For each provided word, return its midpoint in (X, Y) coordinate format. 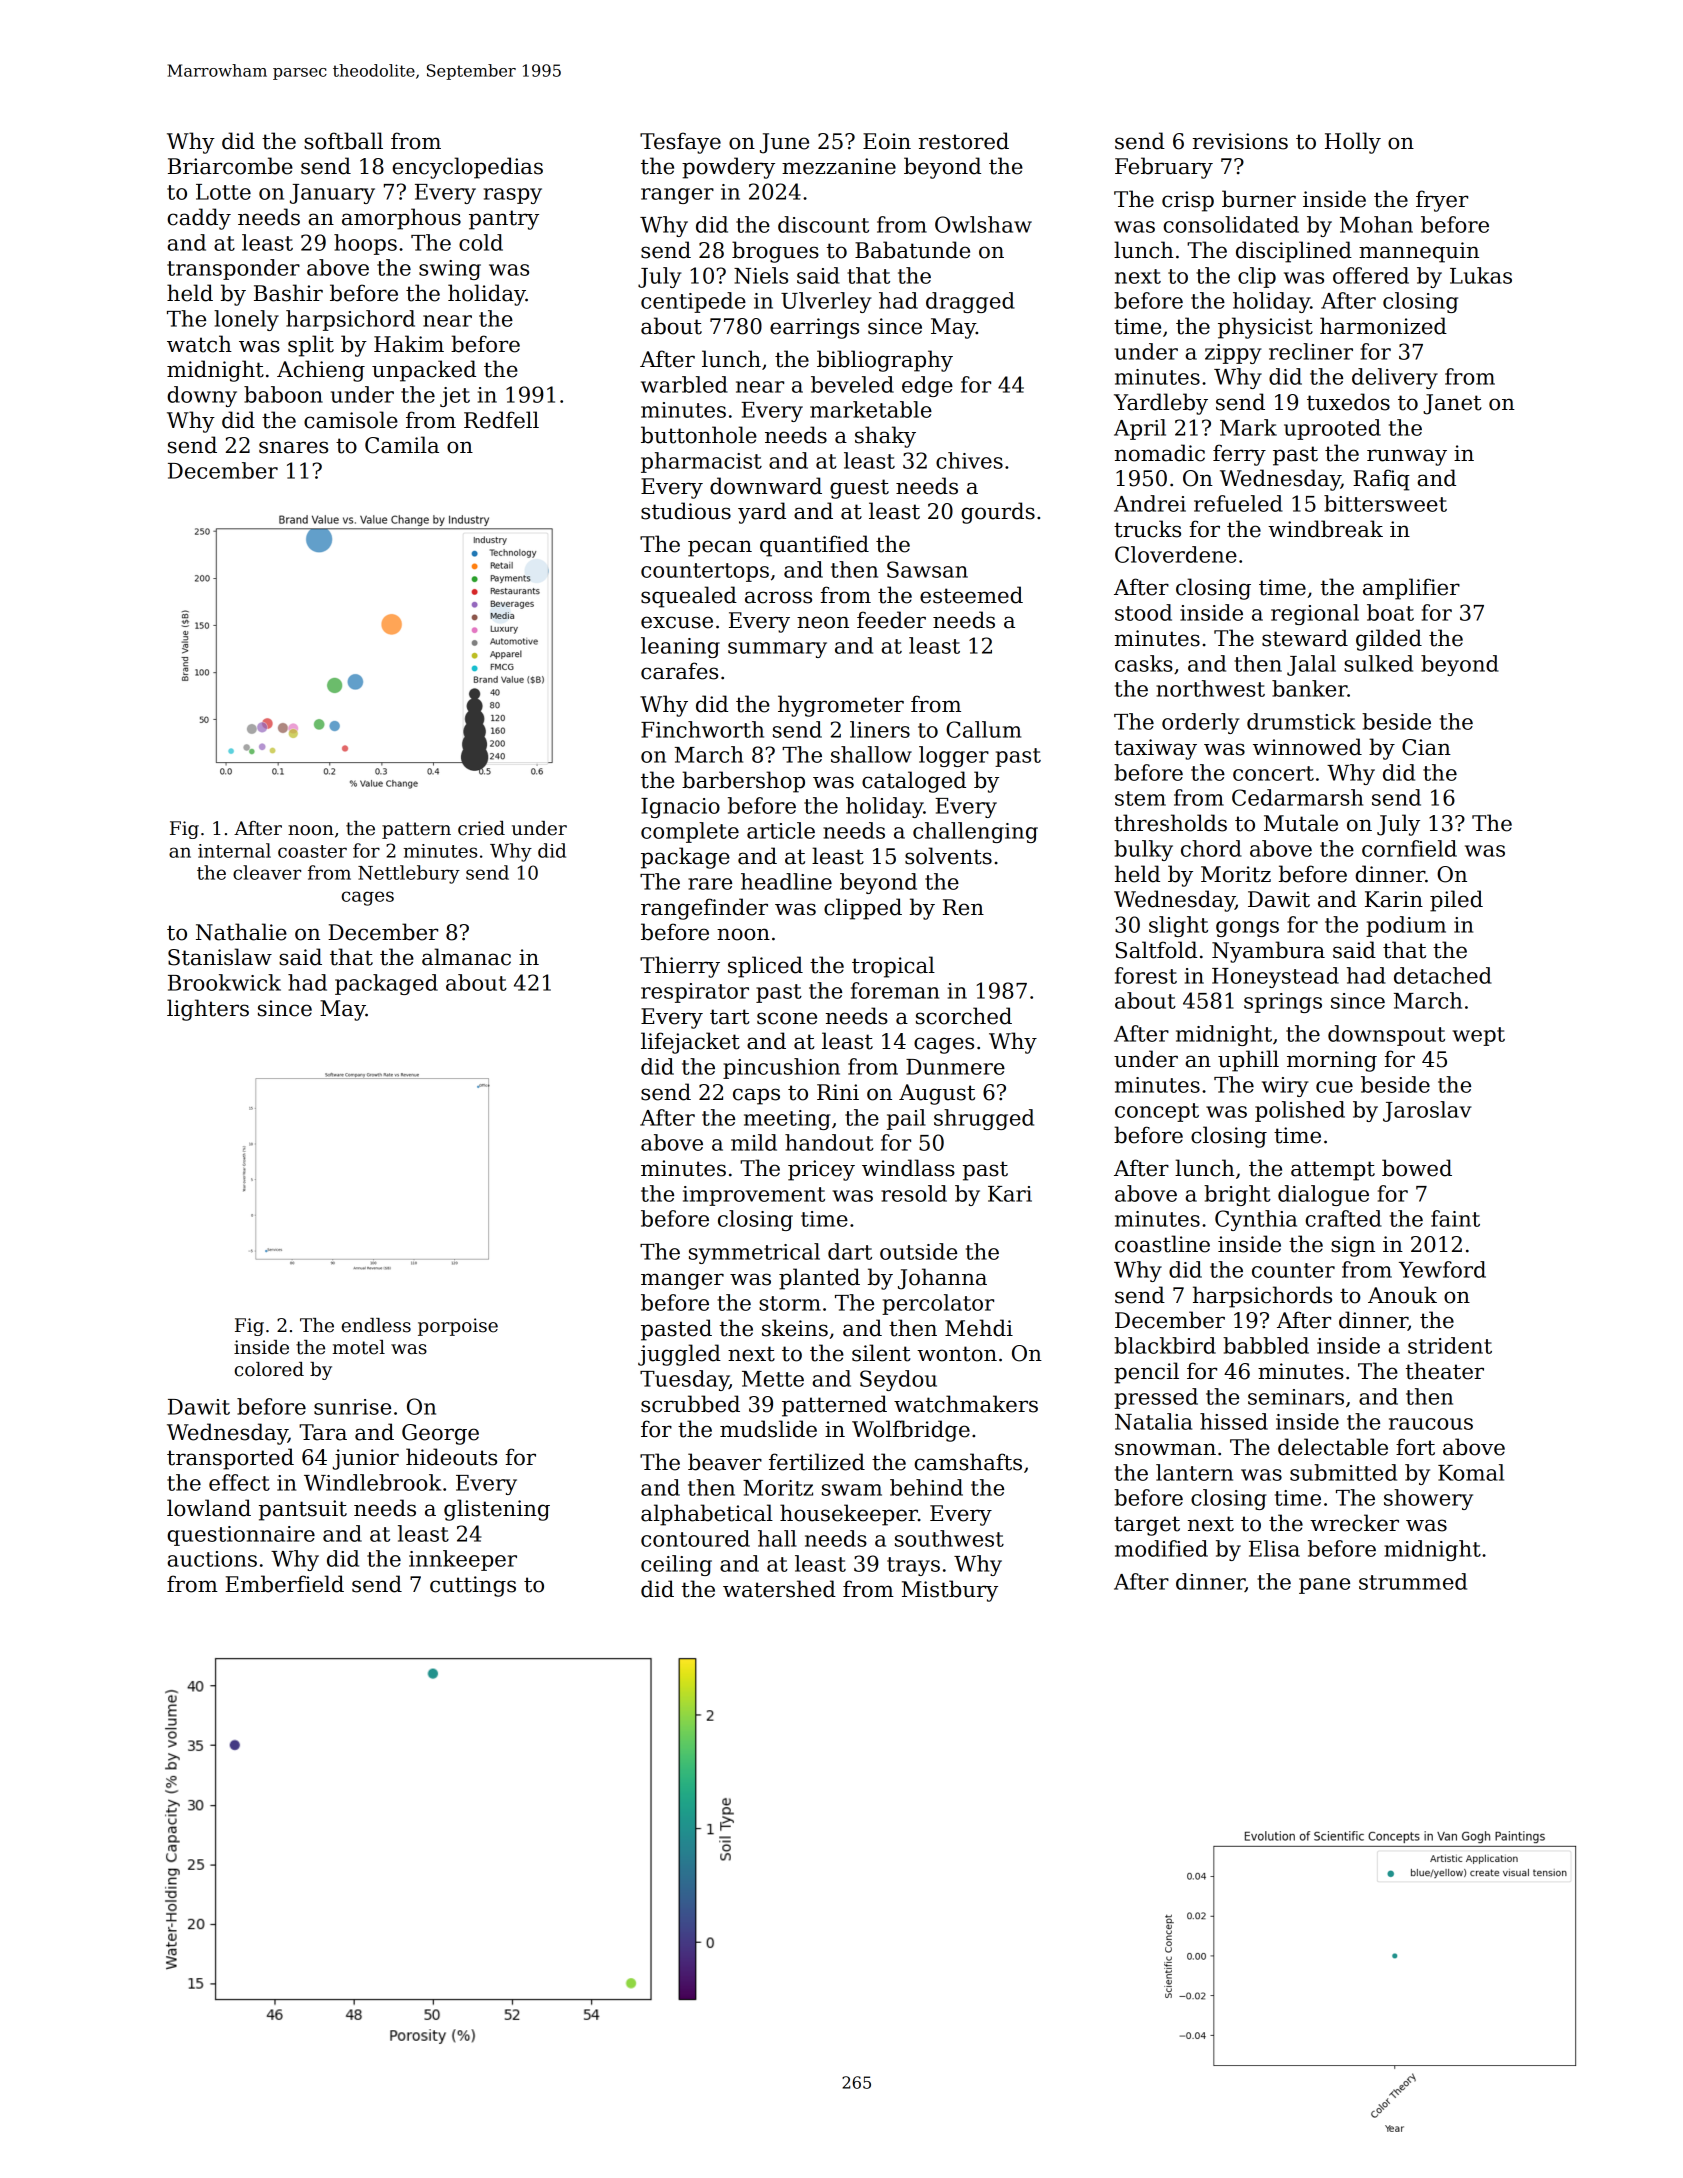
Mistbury (950, 1591)
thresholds (1170, 823)
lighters (208, 1010)
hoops (365, 244)
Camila (402, 445)
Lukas (1481, 275)
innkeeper (463, 1560)
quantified (814, 546)
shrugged (984, 1119)
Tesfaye (680, 143)
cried (481, 828)
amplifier (1411, 589)
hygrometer (841, 706)
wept (1478, 1036)
